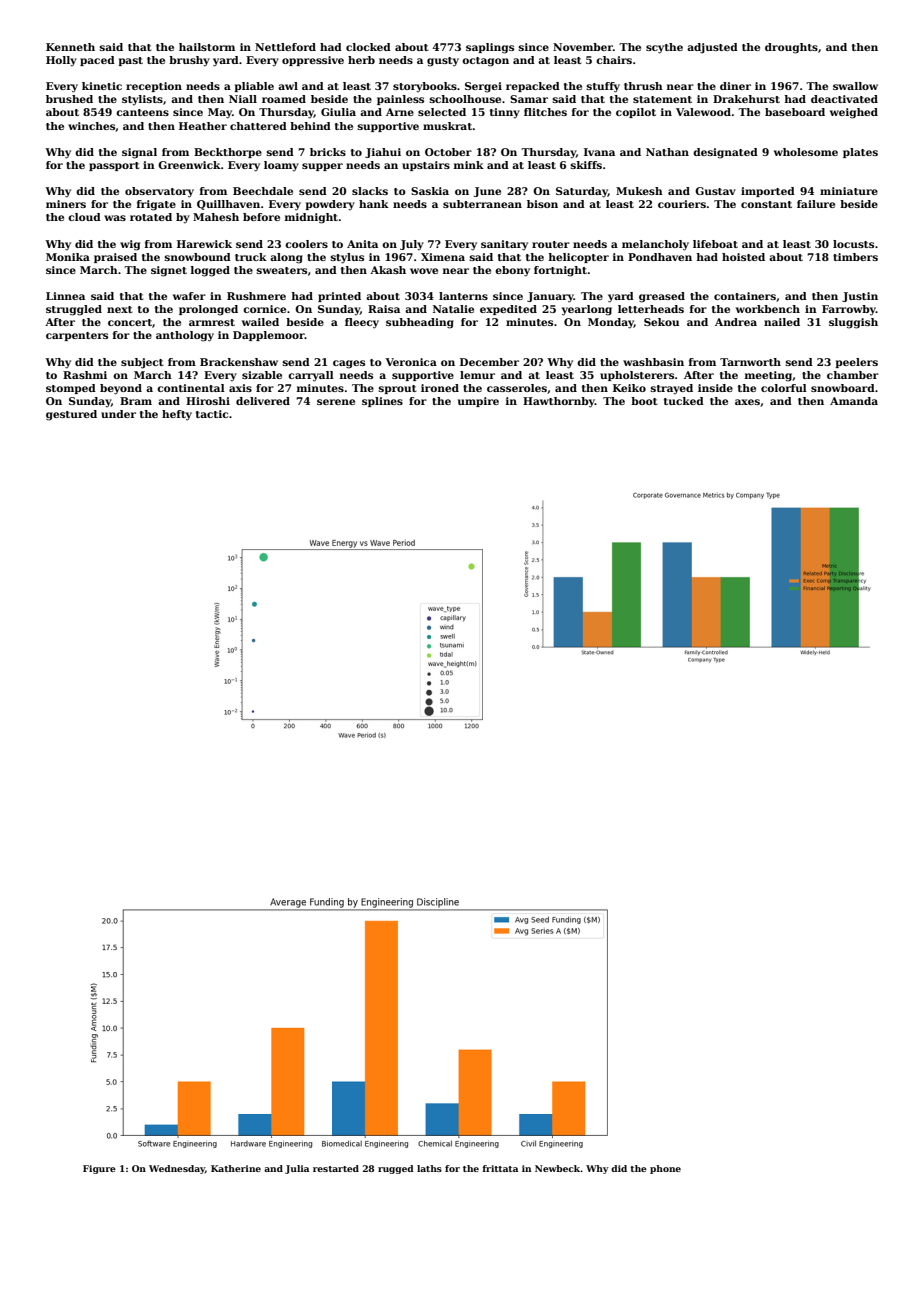 The width and height of the image is (924, 1308). Describe the element at coordinates (139, 153) in the image. I see `signal` at that location.
